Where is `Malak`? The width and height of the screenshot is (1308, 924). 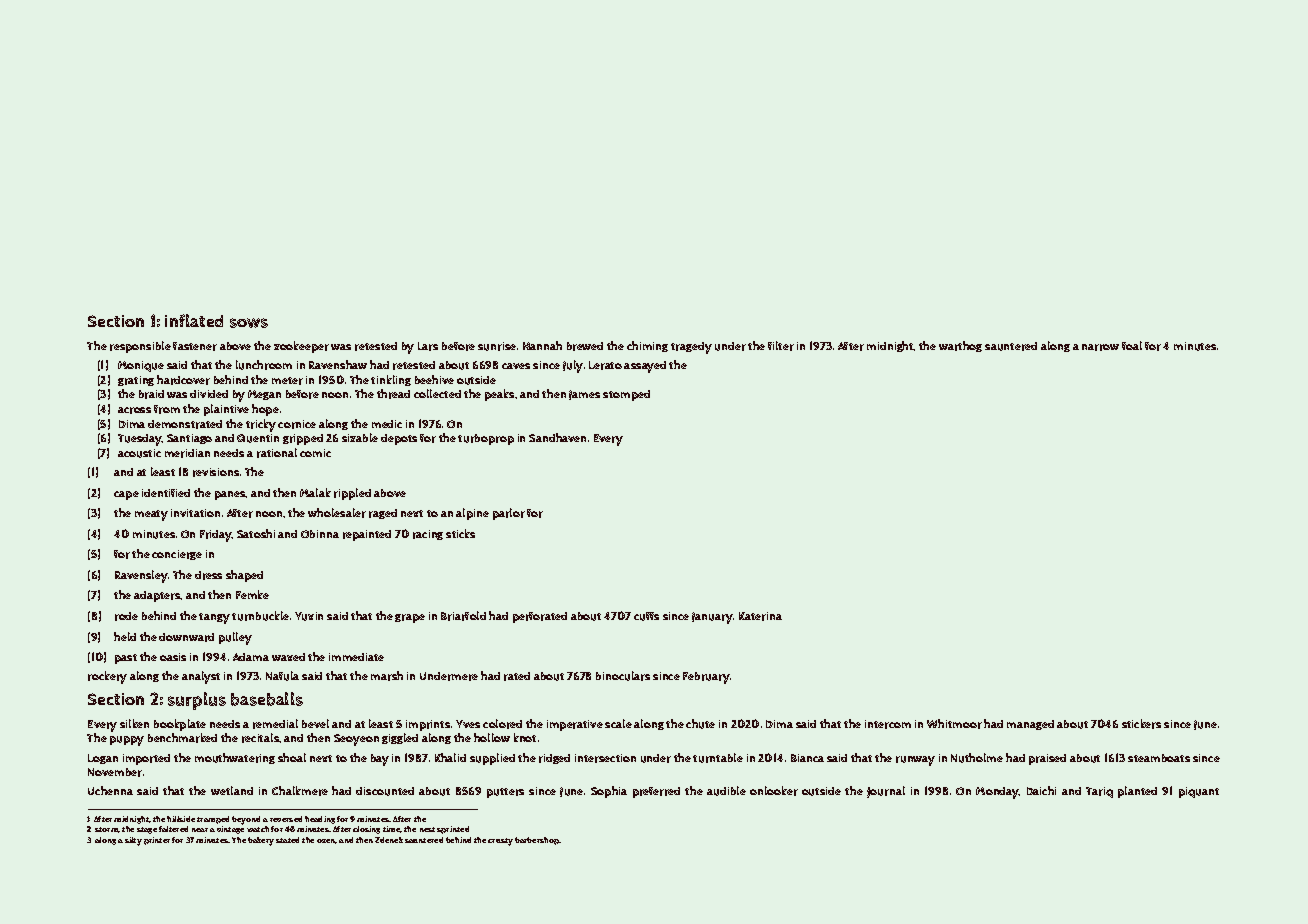
Malak is located at coordinates (315, 492).
